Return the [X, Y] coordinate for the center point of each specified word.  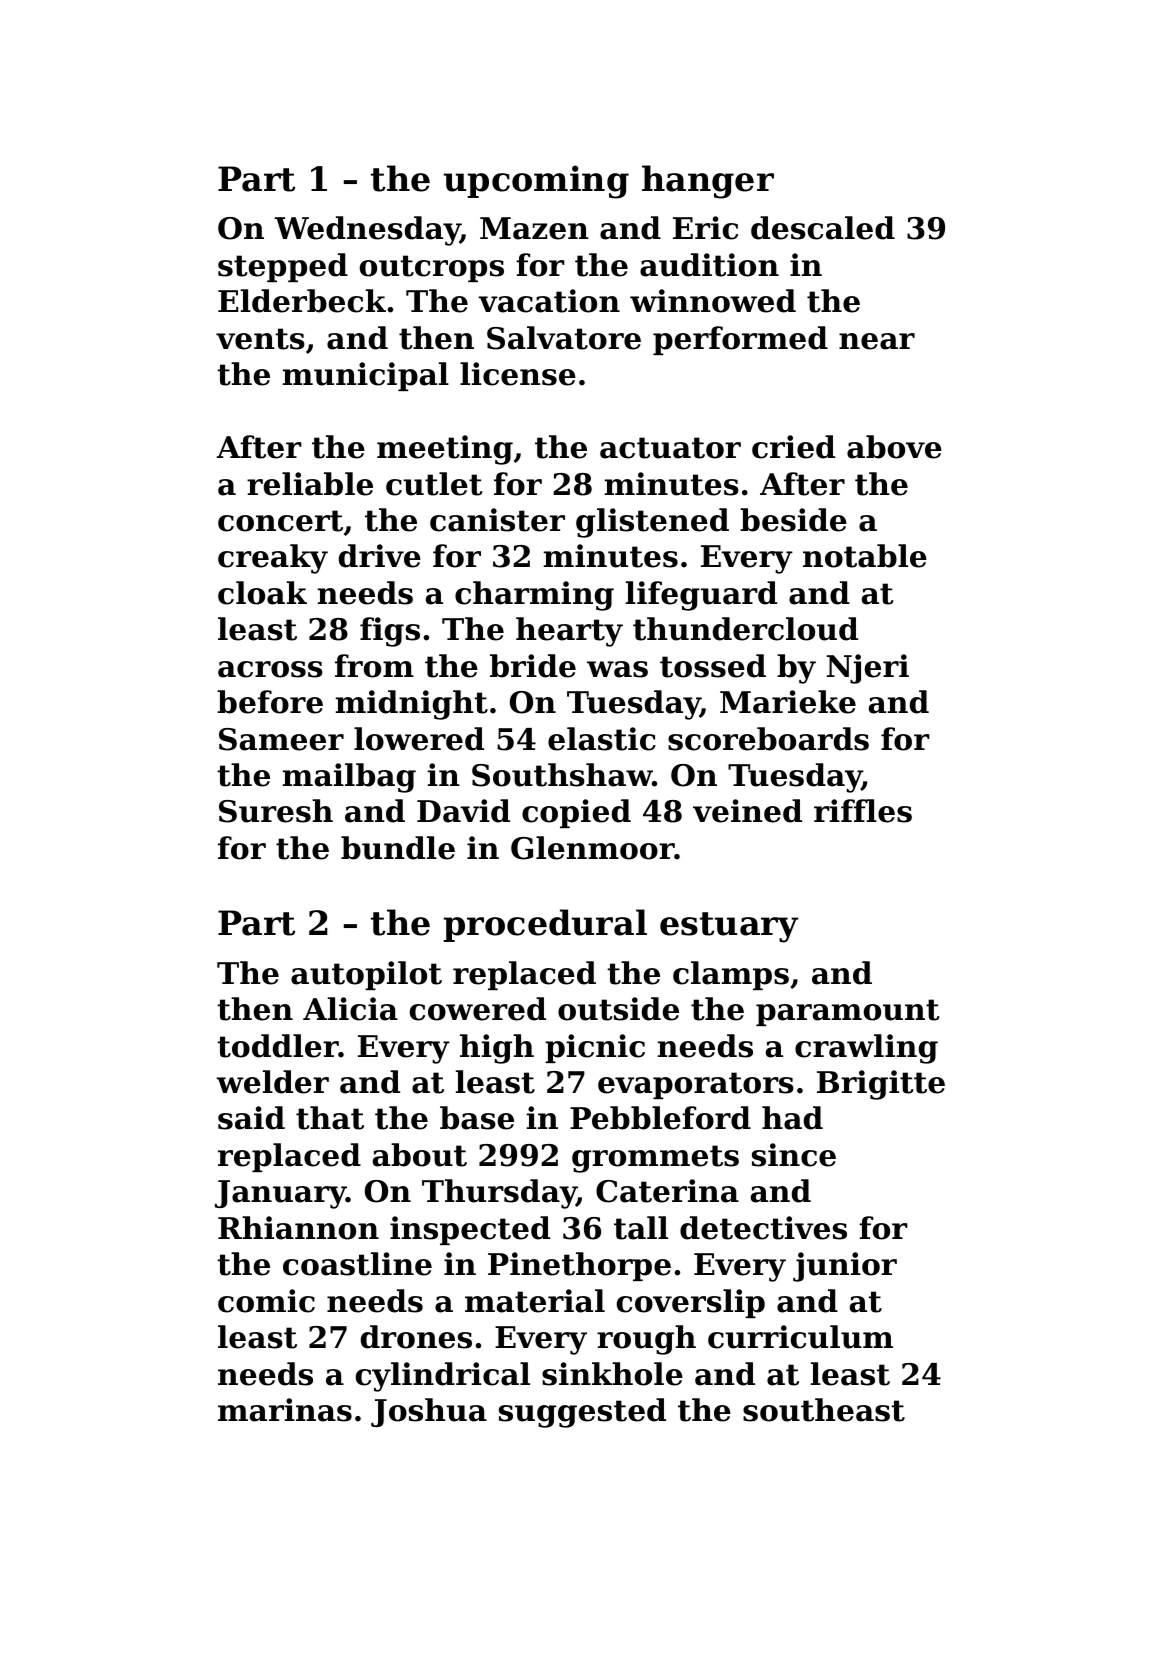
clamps [731, 975]
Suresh [276, 811]
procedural [545, 925]
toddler [278, 1046]
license [518, 374]
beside [793, 520]
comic [266, 1301]
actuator [670, 448]
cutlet [434, 484]
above [894, 447]
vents [260, 339]
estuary [729, 927]
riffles [863, 811]
